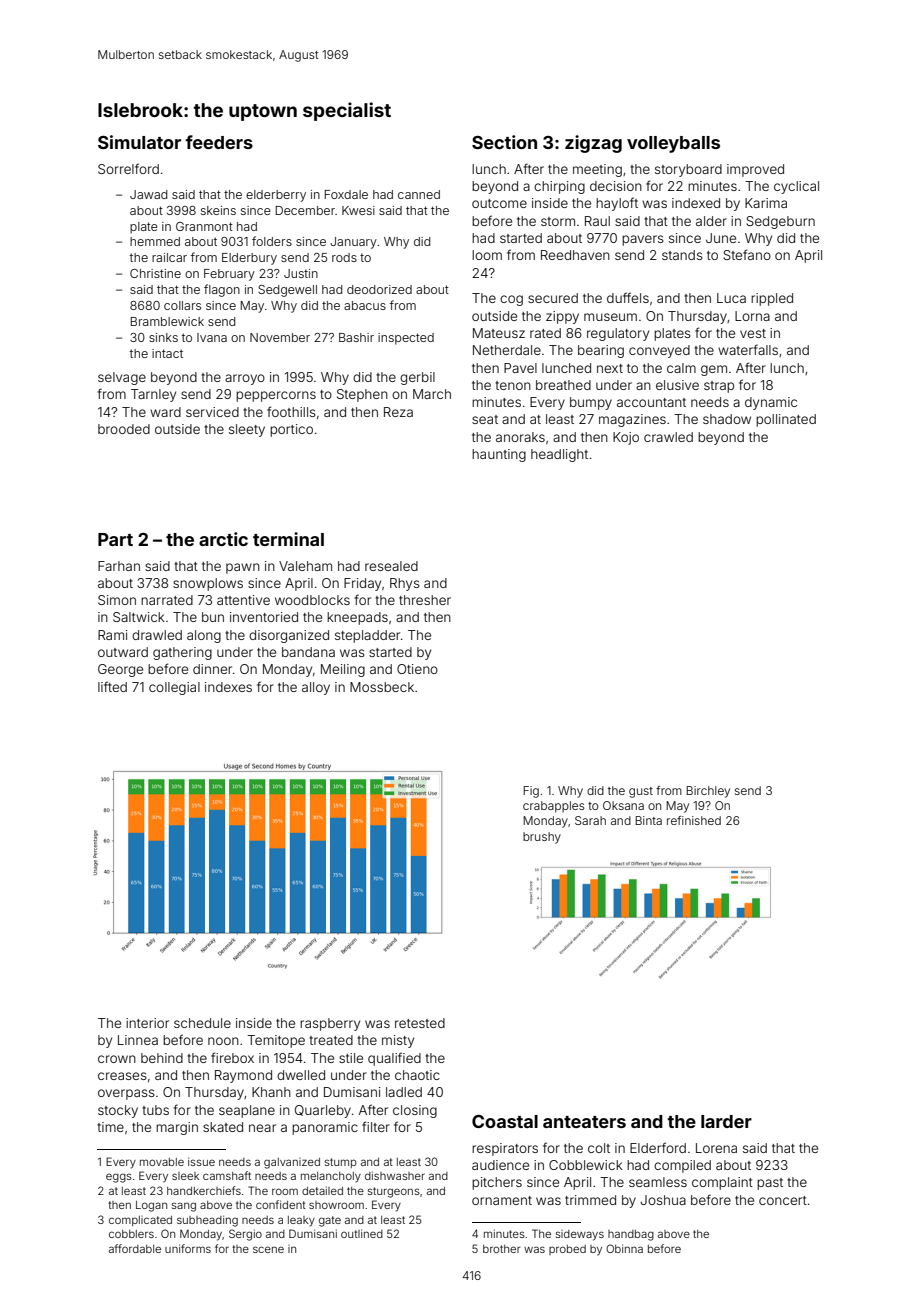 This screenshot has width=924, height=1308. I want to click on brother, so click(501, 1249).
